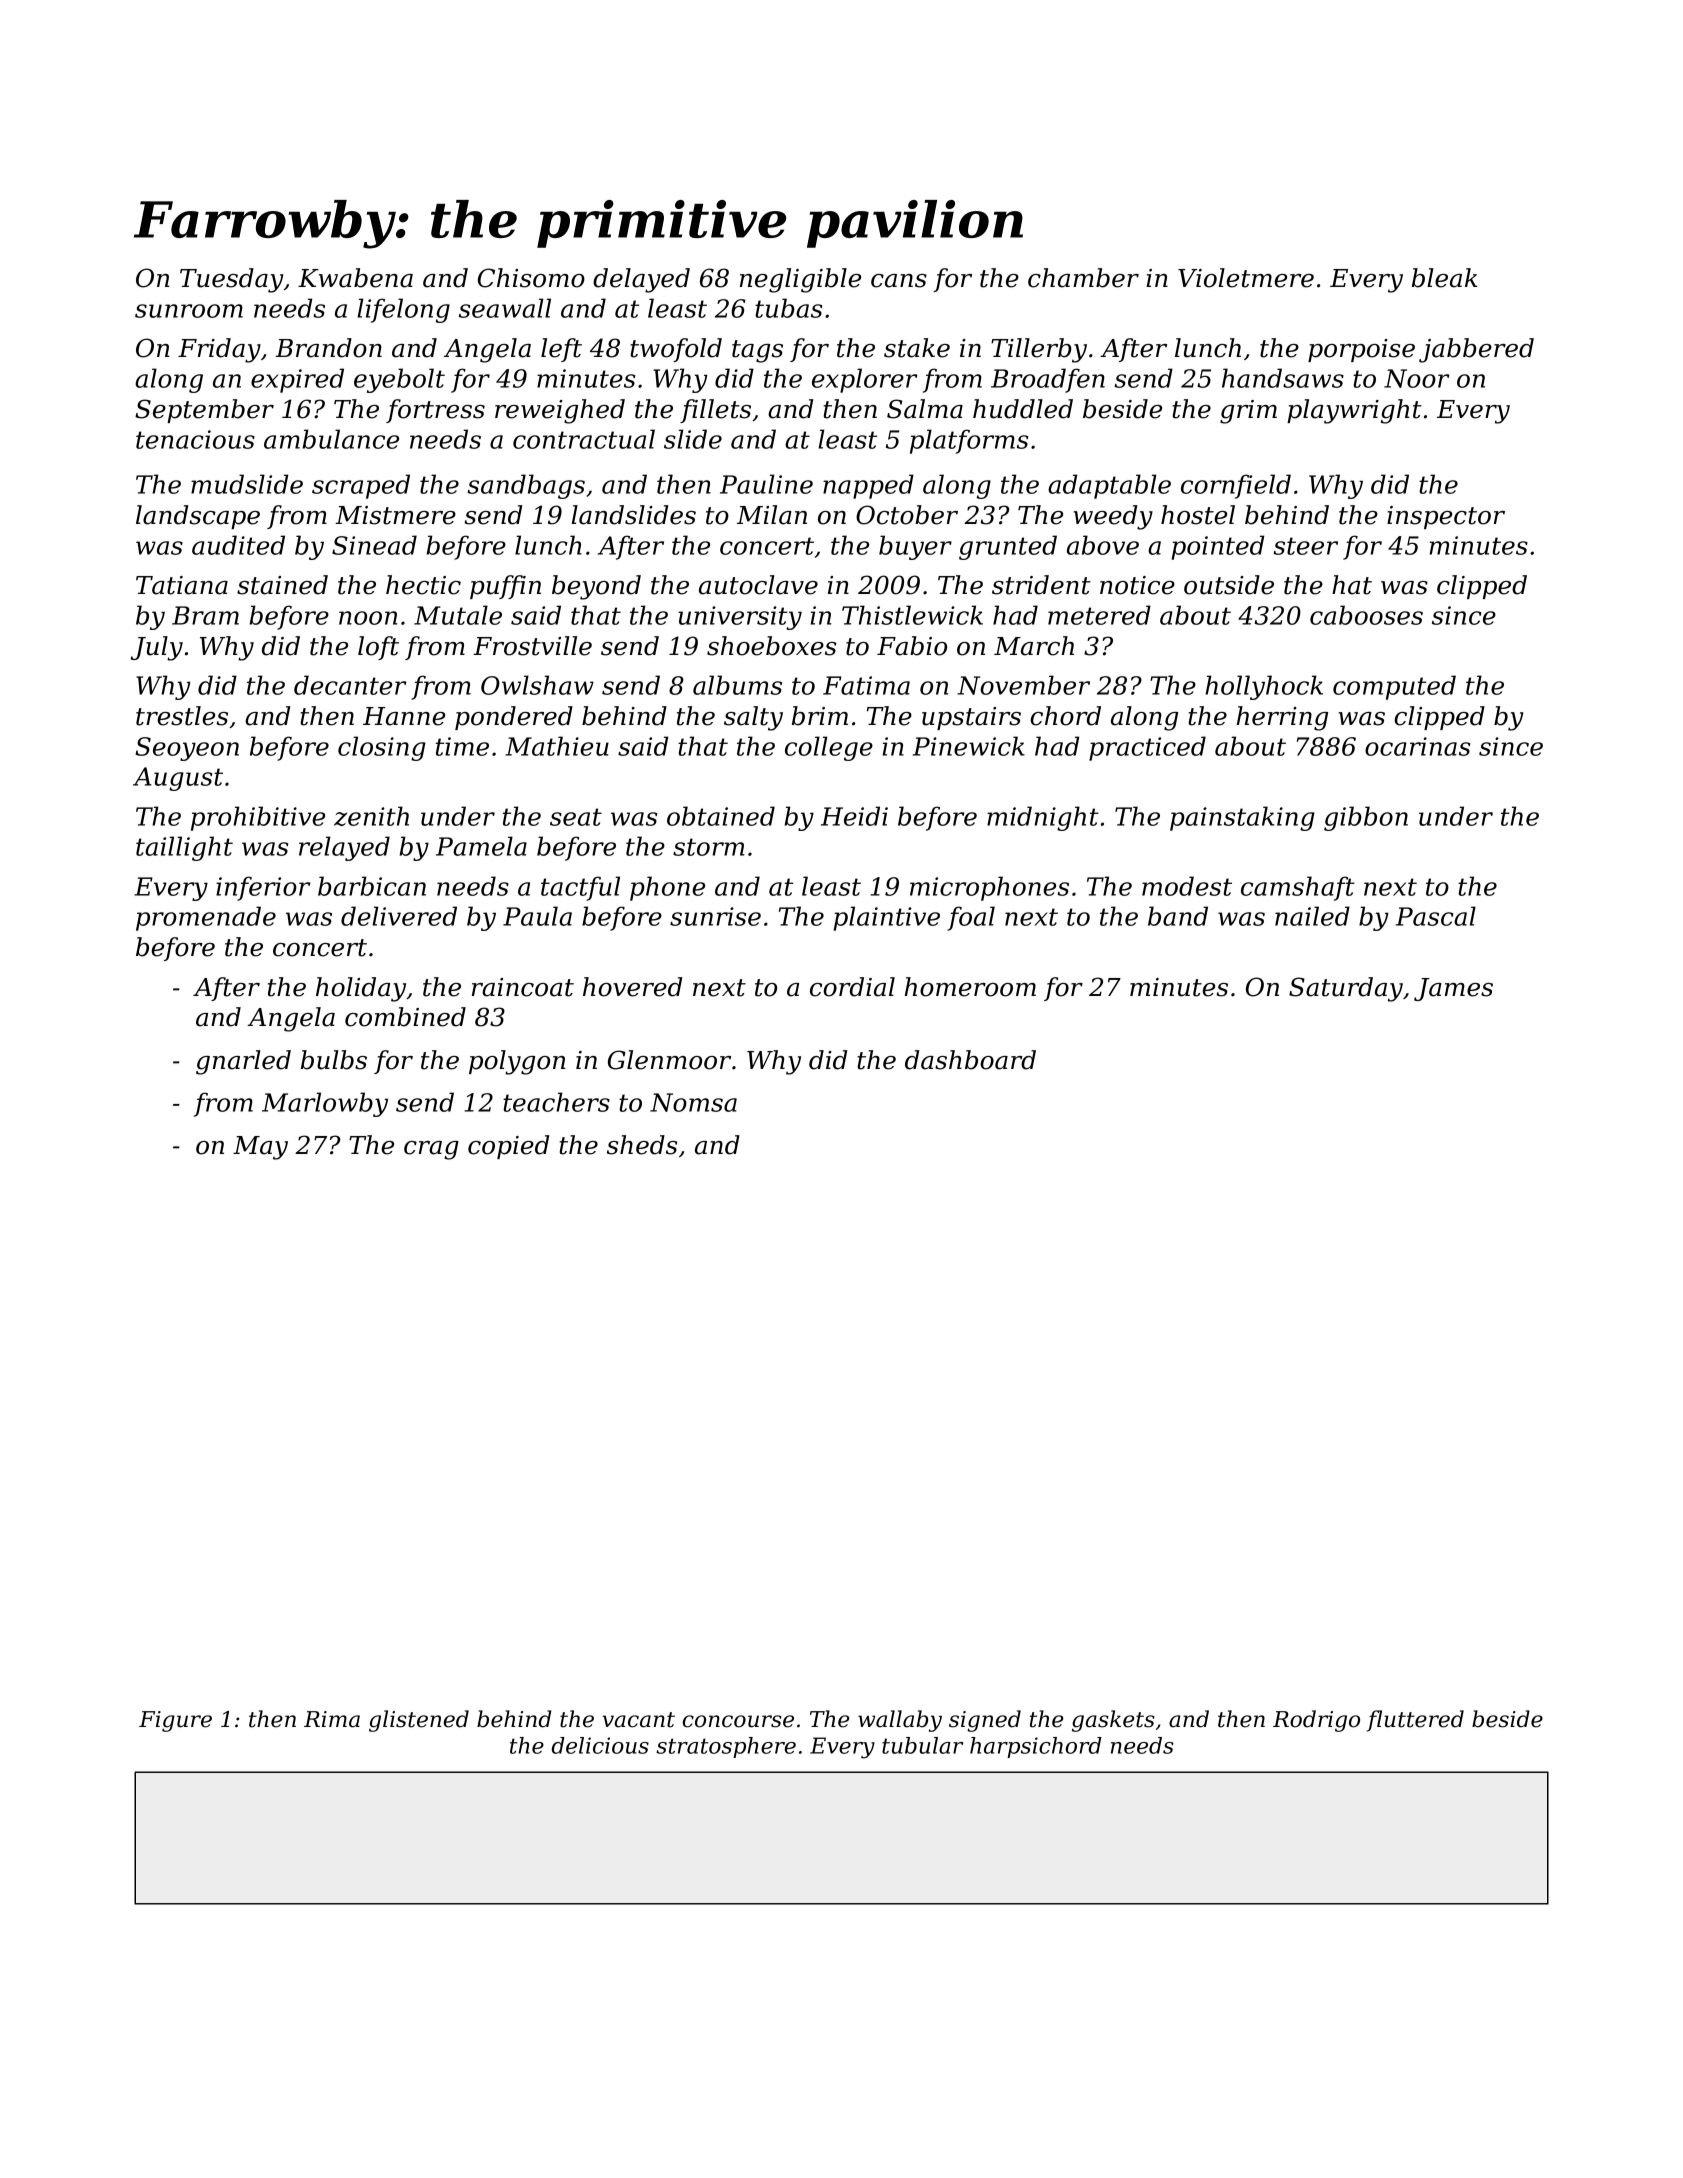 This screenshot has width=1683, height=2178. Describe the element at coordinates (1366, 615) in the screenshot. I see `cabooses` at that location.
